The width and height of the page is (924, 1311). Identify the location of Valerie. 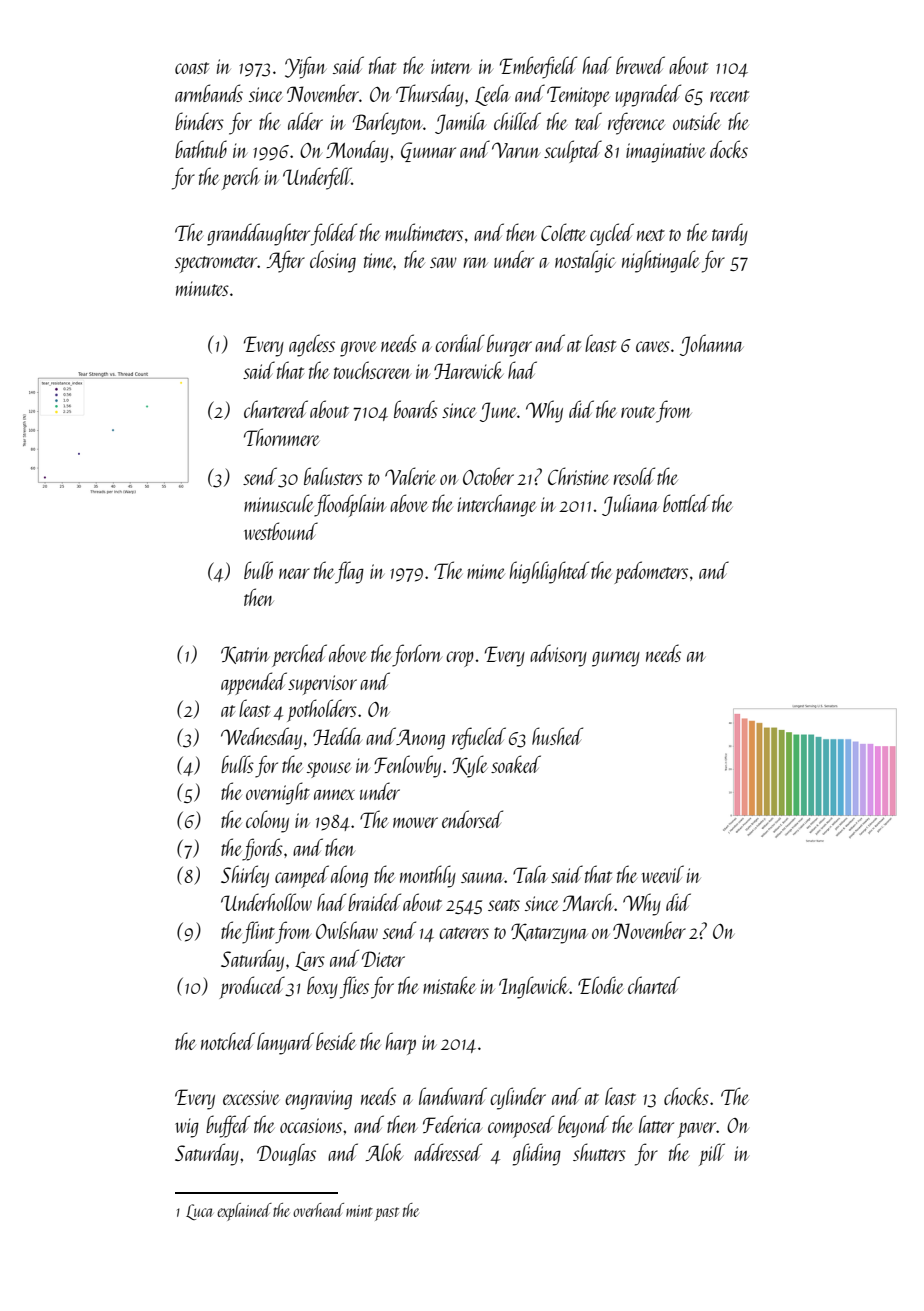
(410, 476).
